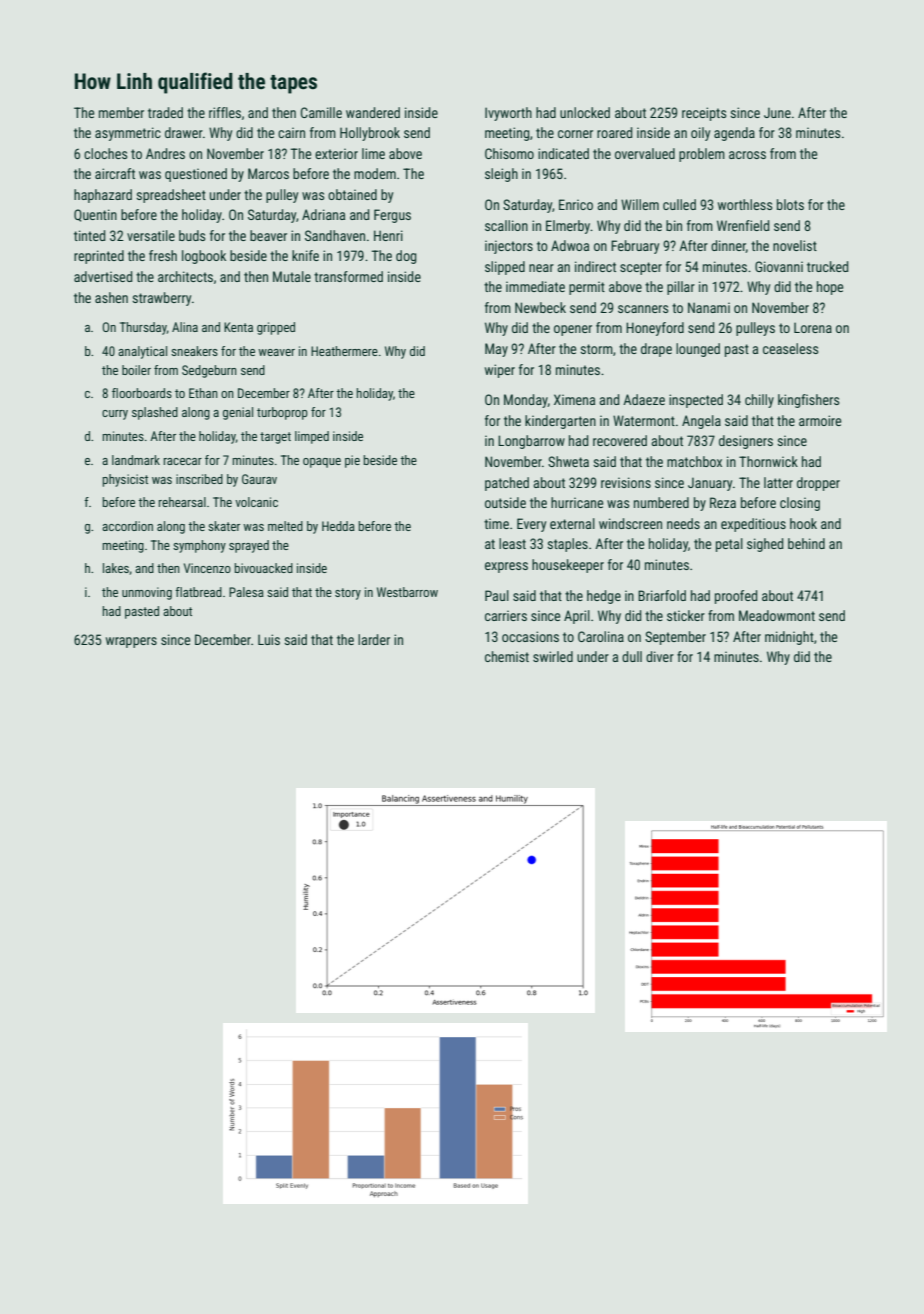 This document has height=1314, width=924. What do you see at coordinates (344, 351) in the document?
I see `Heathermere` at bounding box center [344, 351].
